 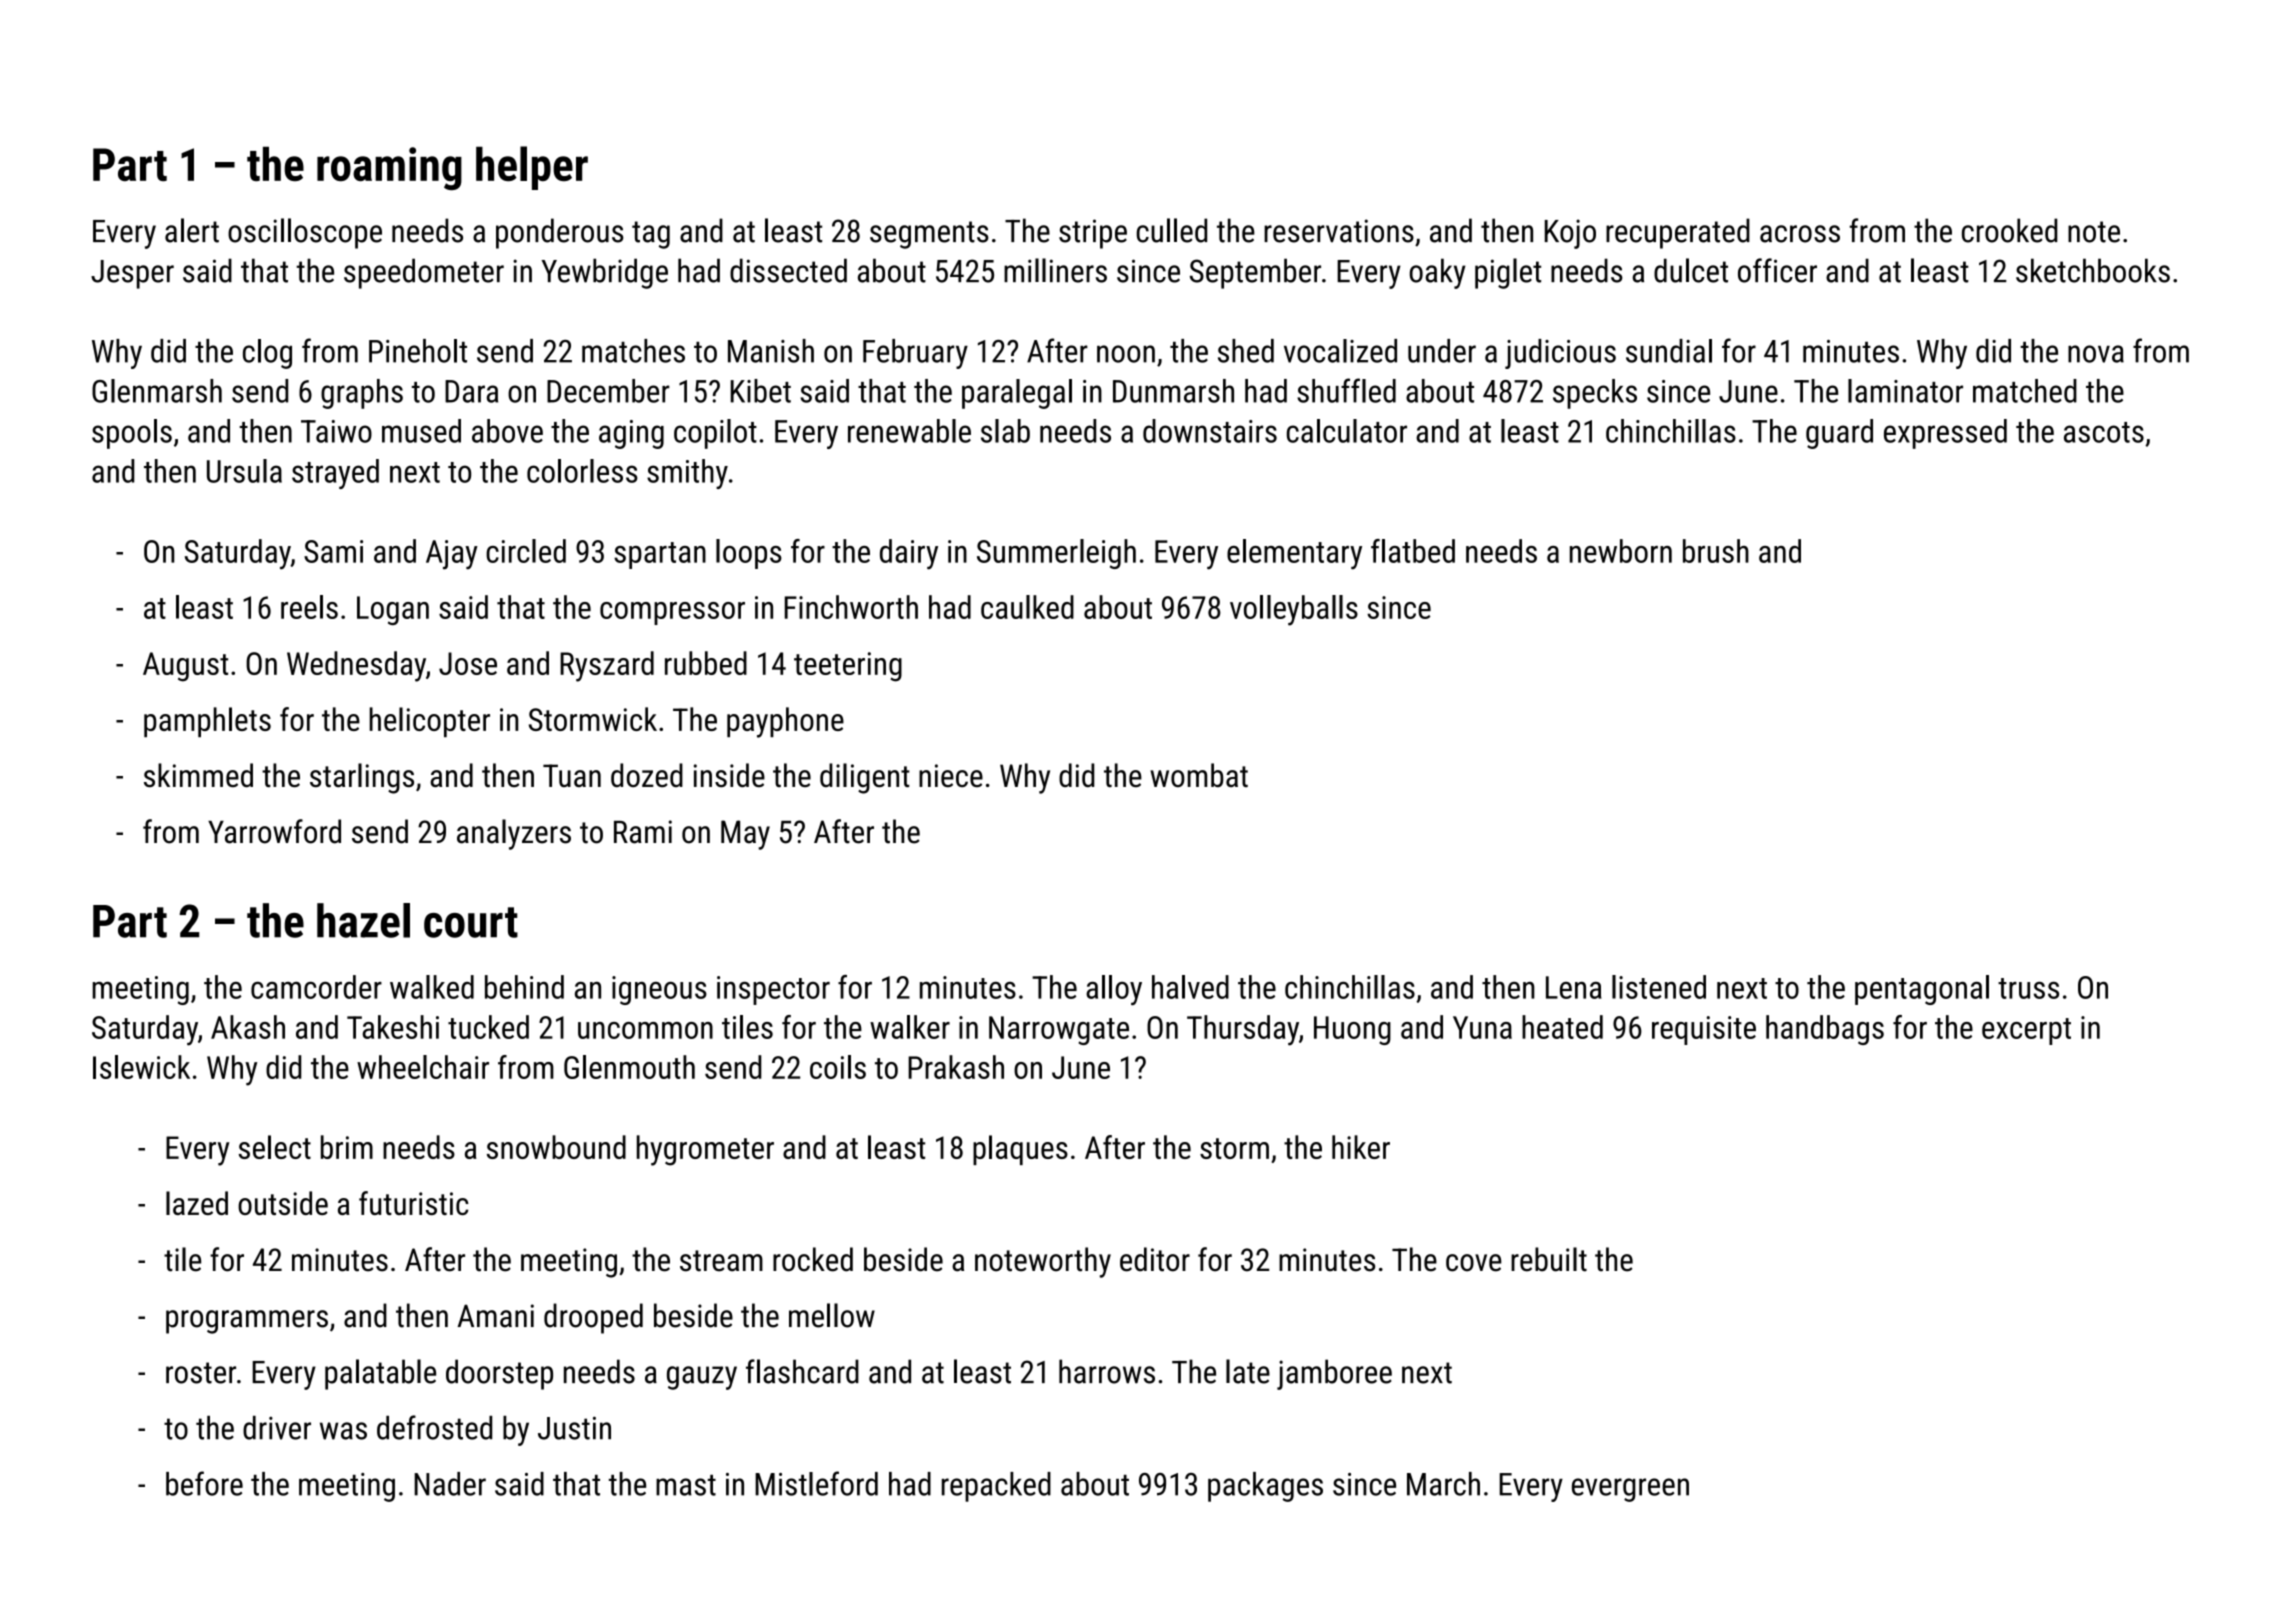 What do you see at coordinates (2093, 270) in the screenshot?
I see `sketchbooks` at bounding box center [2093, 270].
